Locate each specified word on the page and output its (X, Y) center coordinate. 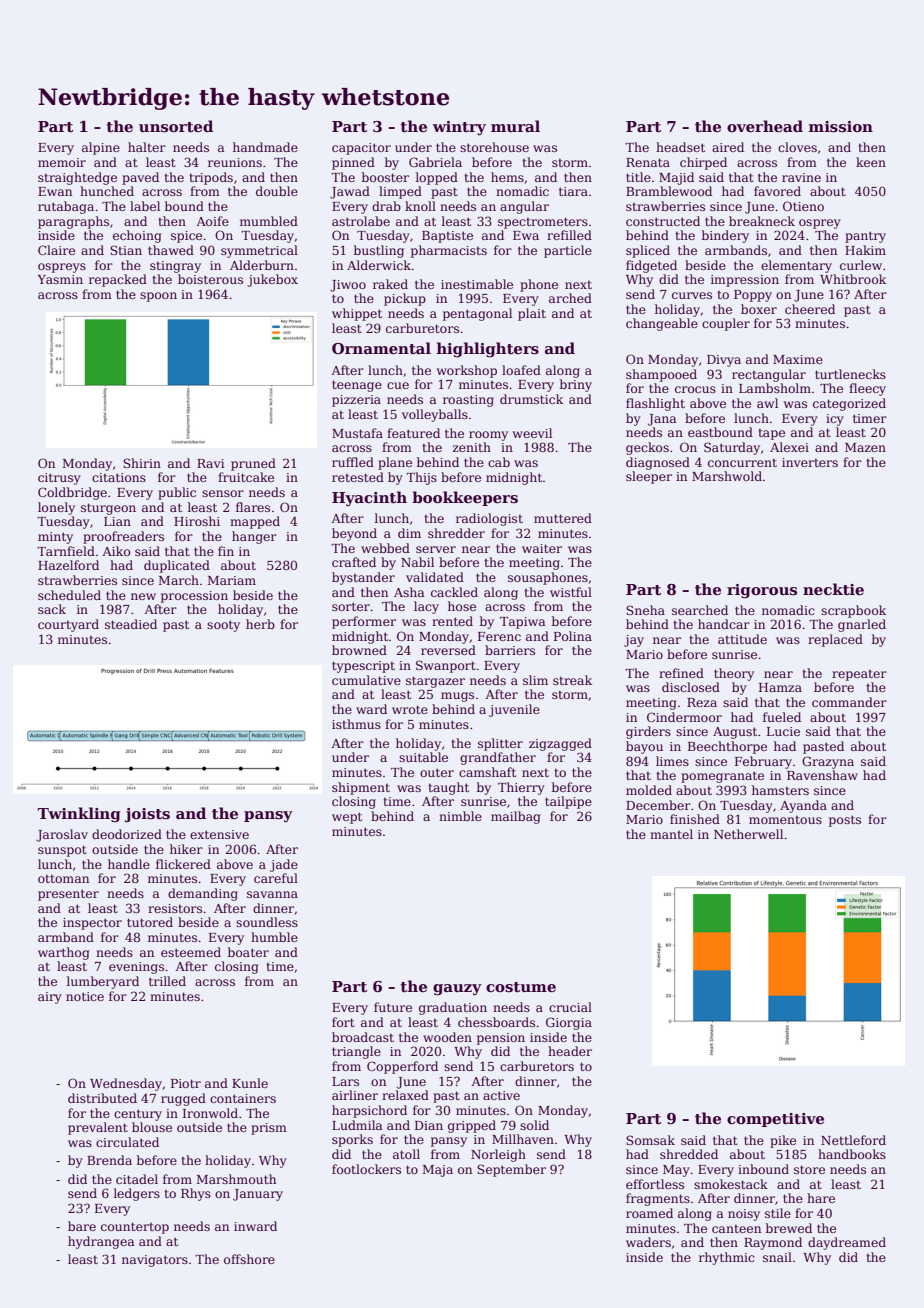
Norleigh (498, 1155)
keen (871, 162)
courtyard (68, 625)
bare (82, 1226)
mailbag (516, 817)
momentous (785, 819)
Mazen (865, 447)
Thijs (421, 478)
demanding (203, 894)
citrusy (59, 479)
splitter (500, 744)
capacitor (361, 149)
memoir (62, 162)
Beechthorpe (727, 747)
